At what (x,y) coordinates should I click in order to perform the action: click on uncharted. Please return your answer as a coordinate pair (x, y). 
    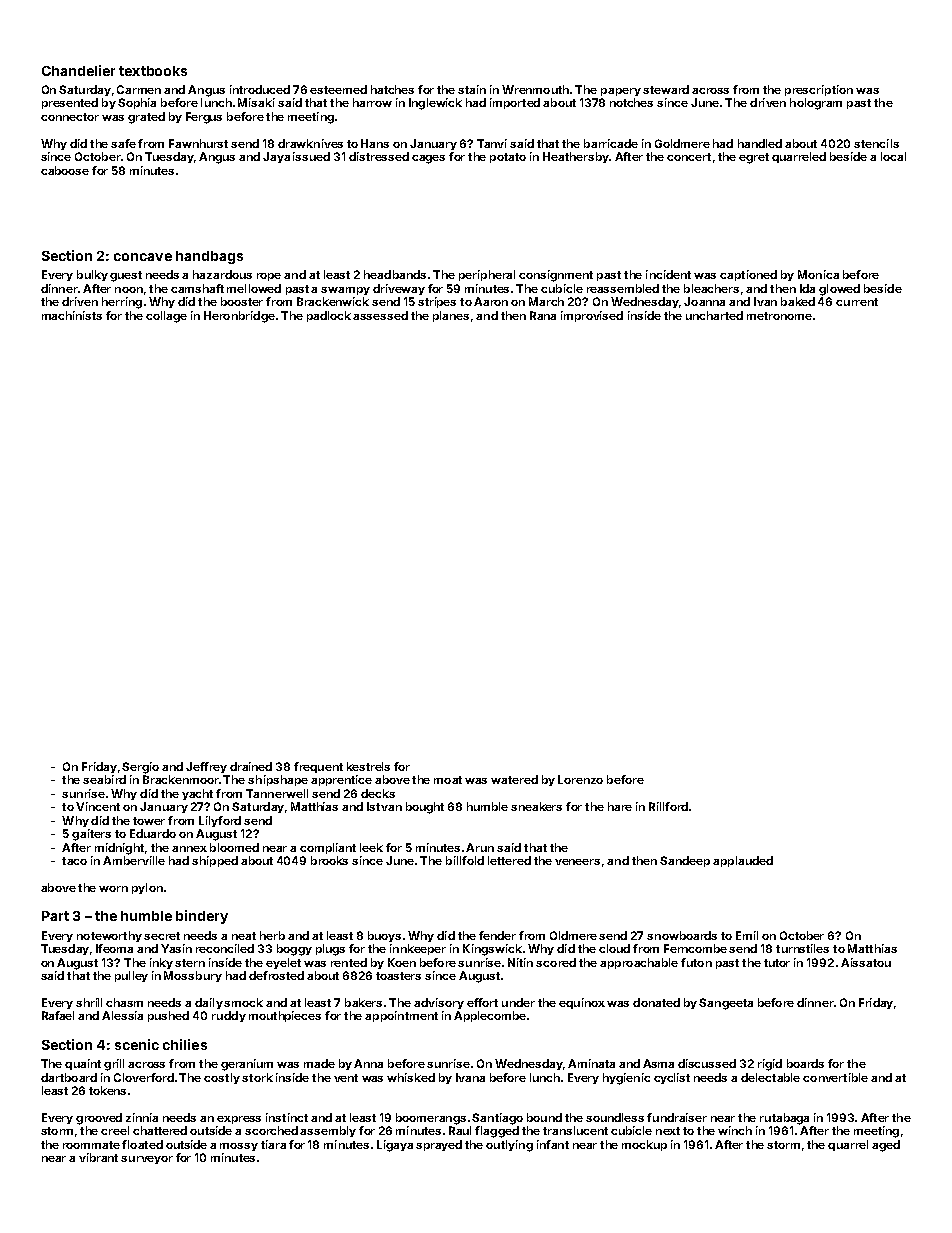
    Looking at the image, I should click on (714, 315).
